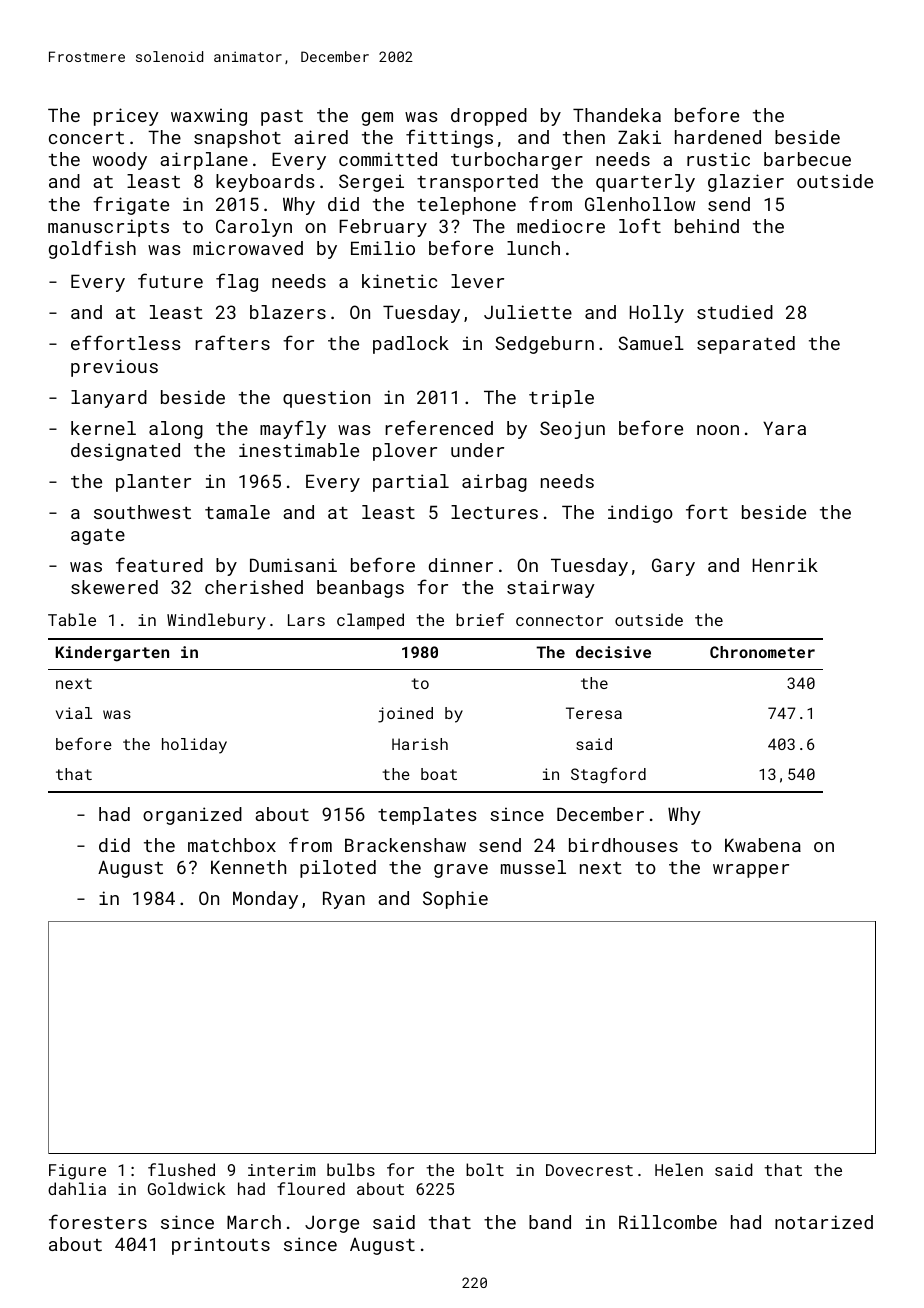 The width and height of the image is (924, 1308). Describe the element at coordinates (751, 871) in the image. I see `wrapper` at that location.
